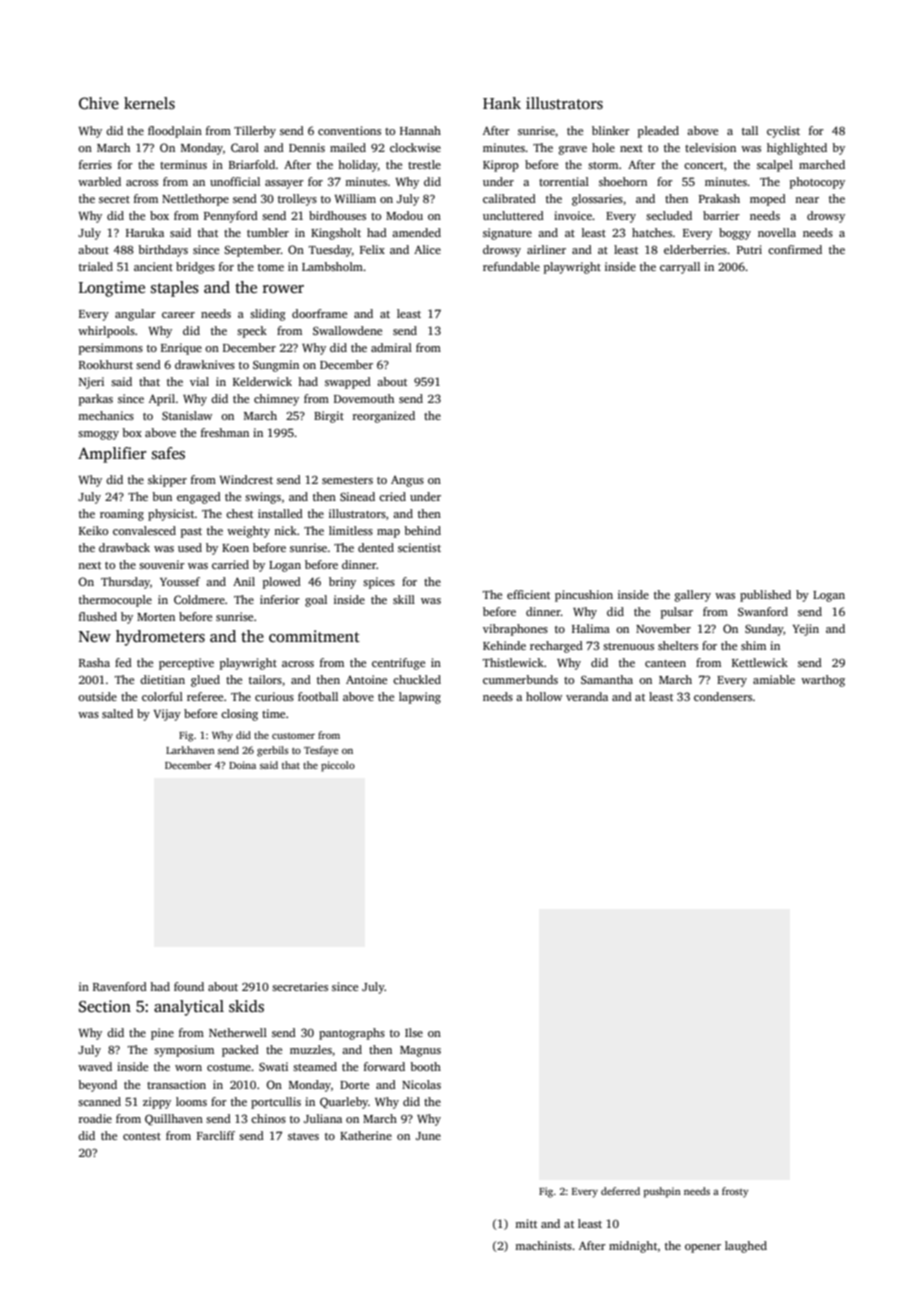 The image size is (924, 1308). Describe the element at coordinates (774, 679) in the screenshot. I see `amiable` at that location.
